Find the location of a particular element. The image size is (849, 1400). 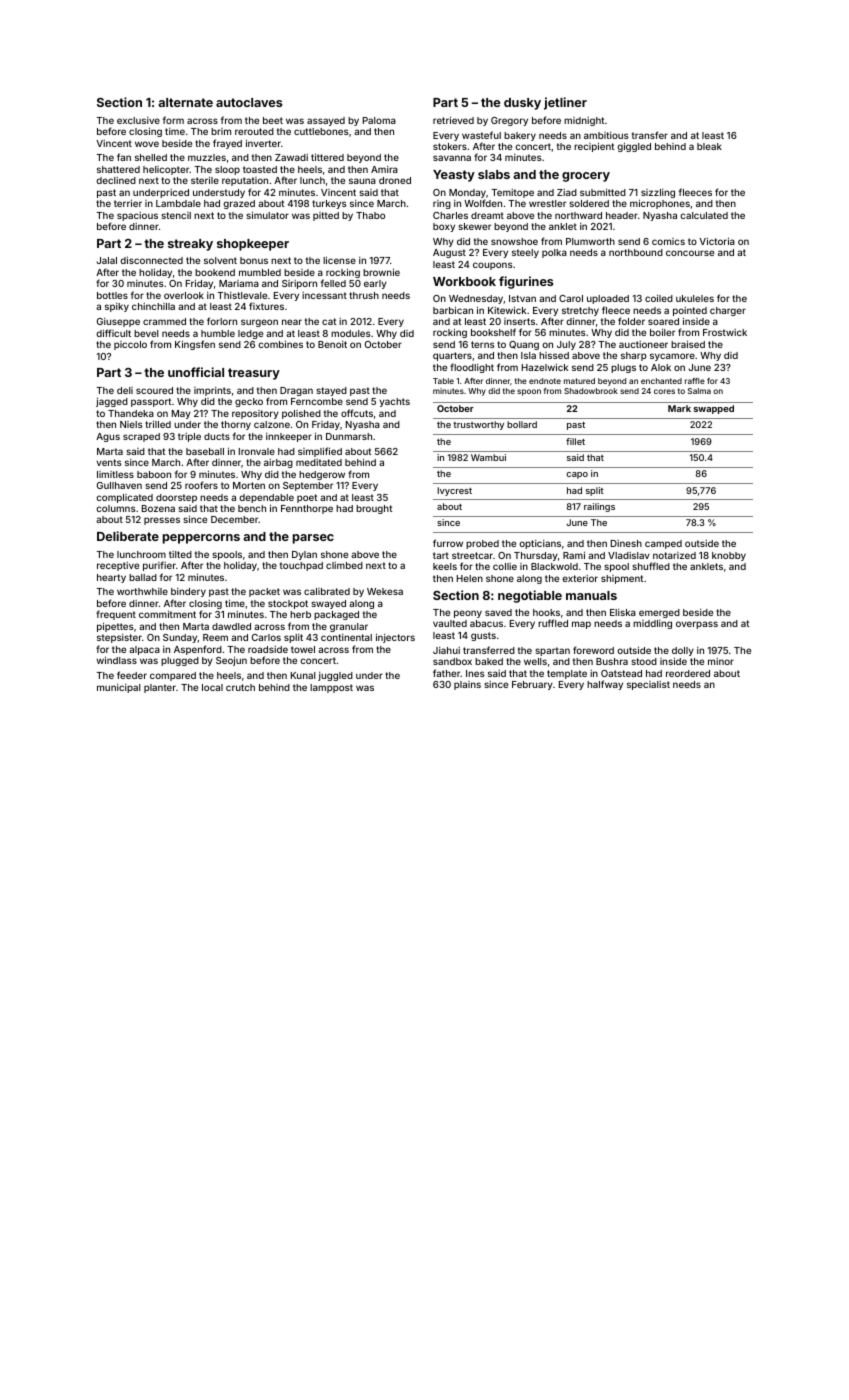

Temitope is located at coordinates (512, 193).
